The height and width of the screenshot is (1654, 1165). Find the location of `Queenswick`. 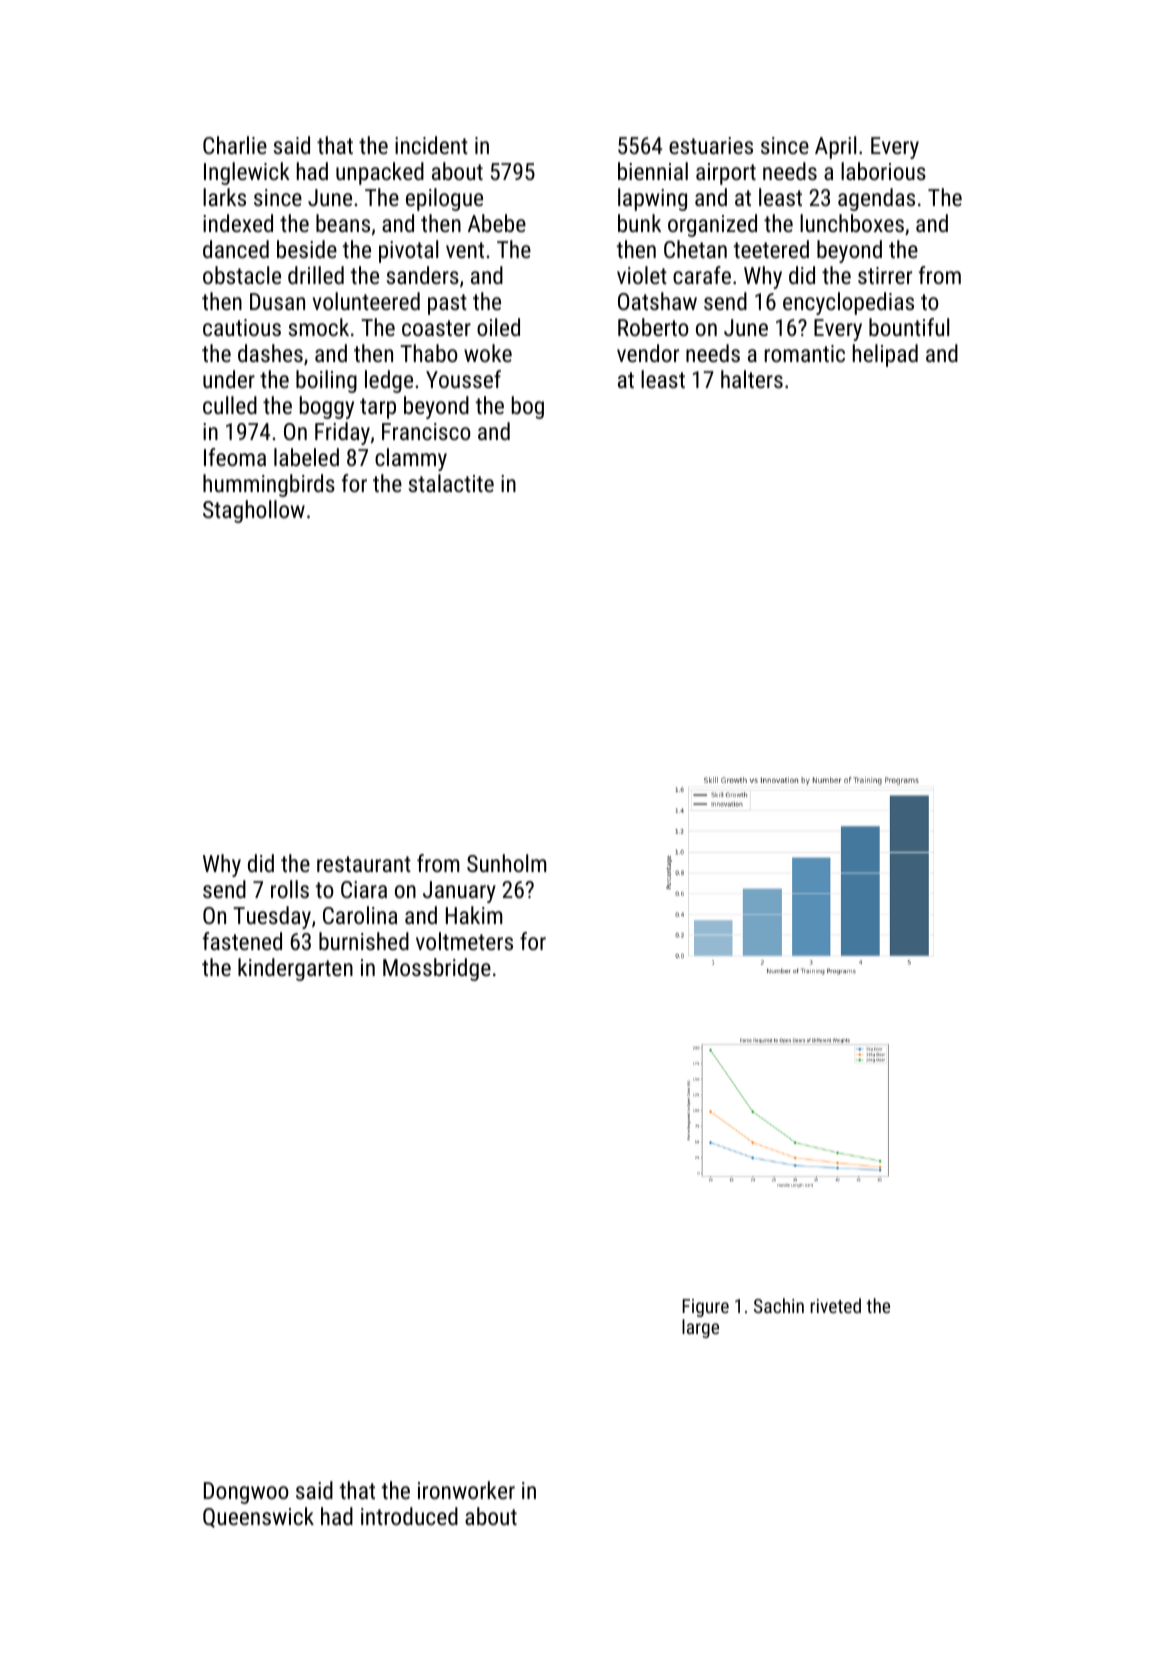

Queenswick is located at coordinates (258, 1517).
